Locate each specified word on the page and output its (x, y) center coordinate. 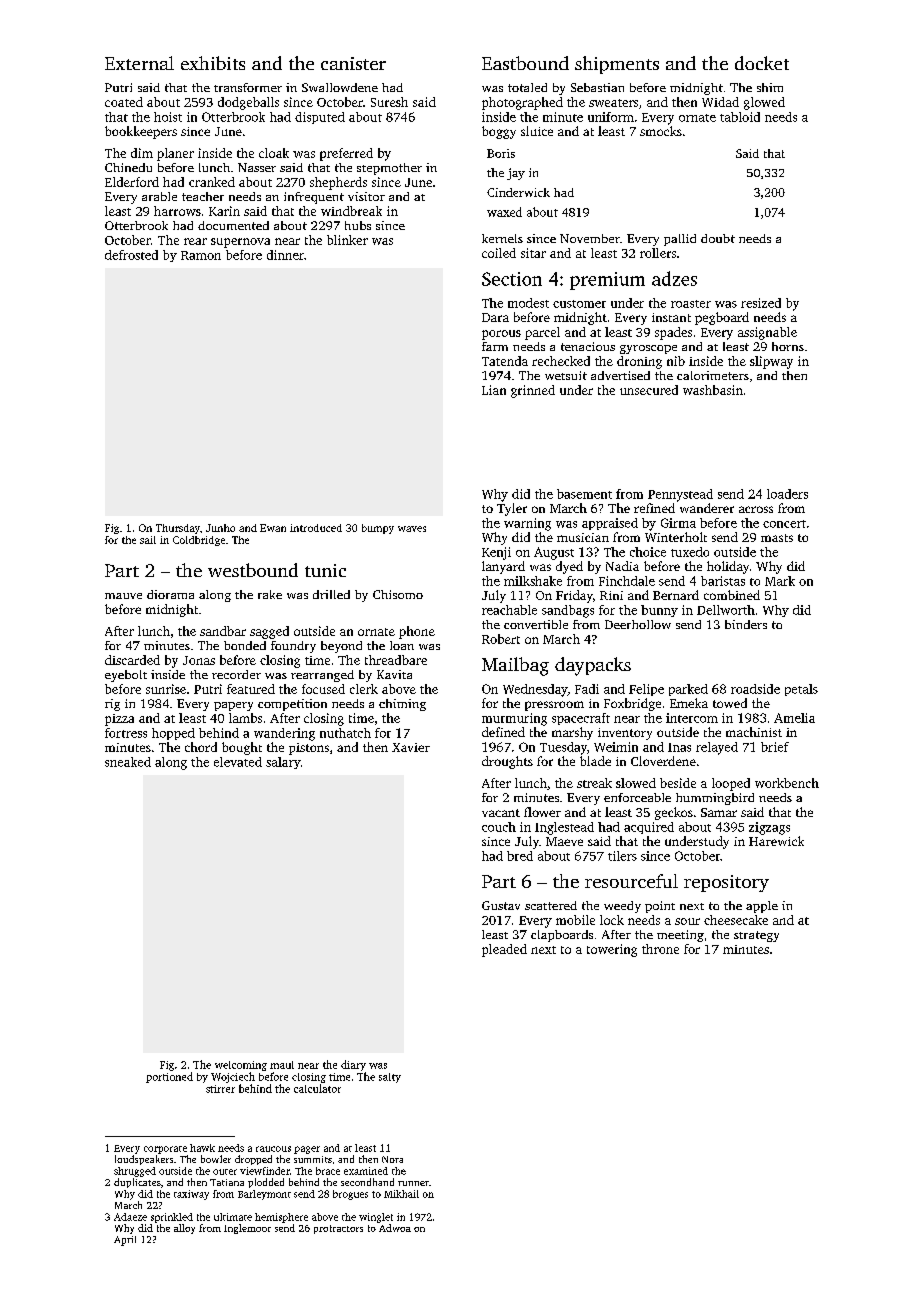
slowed (636, 783)
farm (495, 346)
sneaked (128, 762)
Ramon (201, 255)
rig (112, 705)
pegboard (722, 318)
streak (594, 783)
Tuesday (563, 748)
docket (762, 63)
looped (731, 784)
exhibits (213, 63)
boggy (499, 132)
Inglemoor (247, 1229)
